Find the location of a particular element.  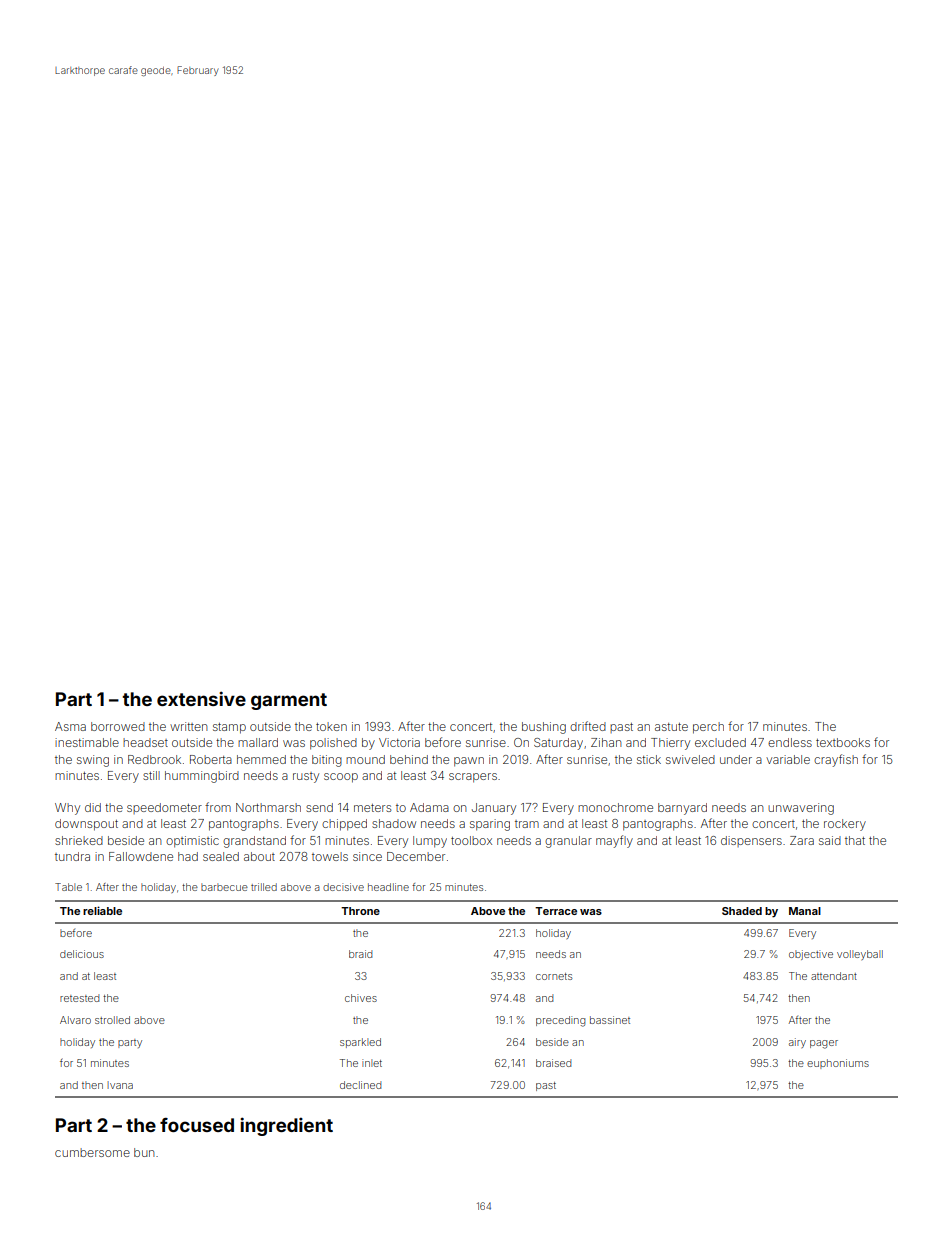

garment is located at coordinates (289, 701).
